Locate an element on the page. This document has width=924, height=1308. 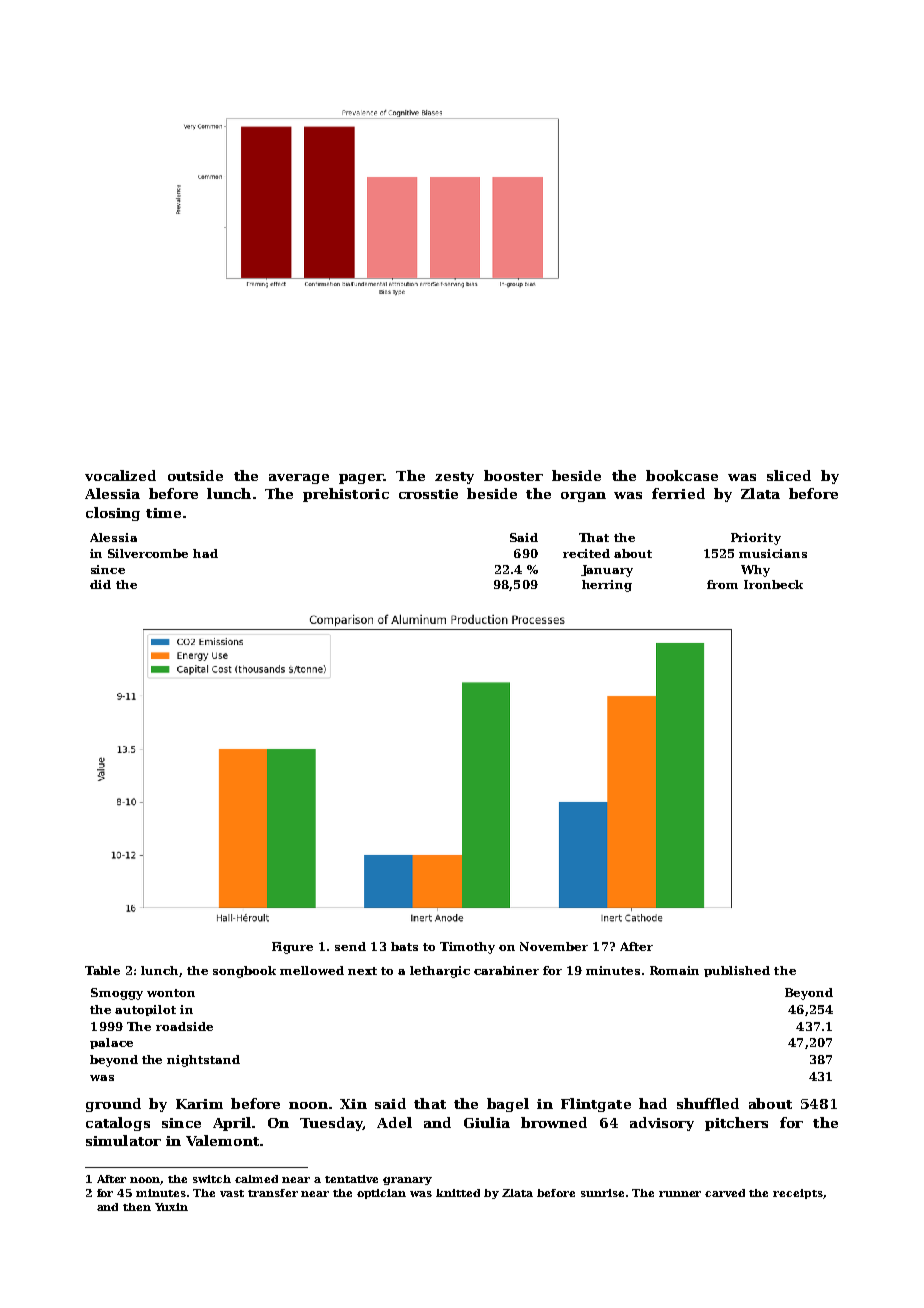
ground is located at coordinates (113, 1105).
